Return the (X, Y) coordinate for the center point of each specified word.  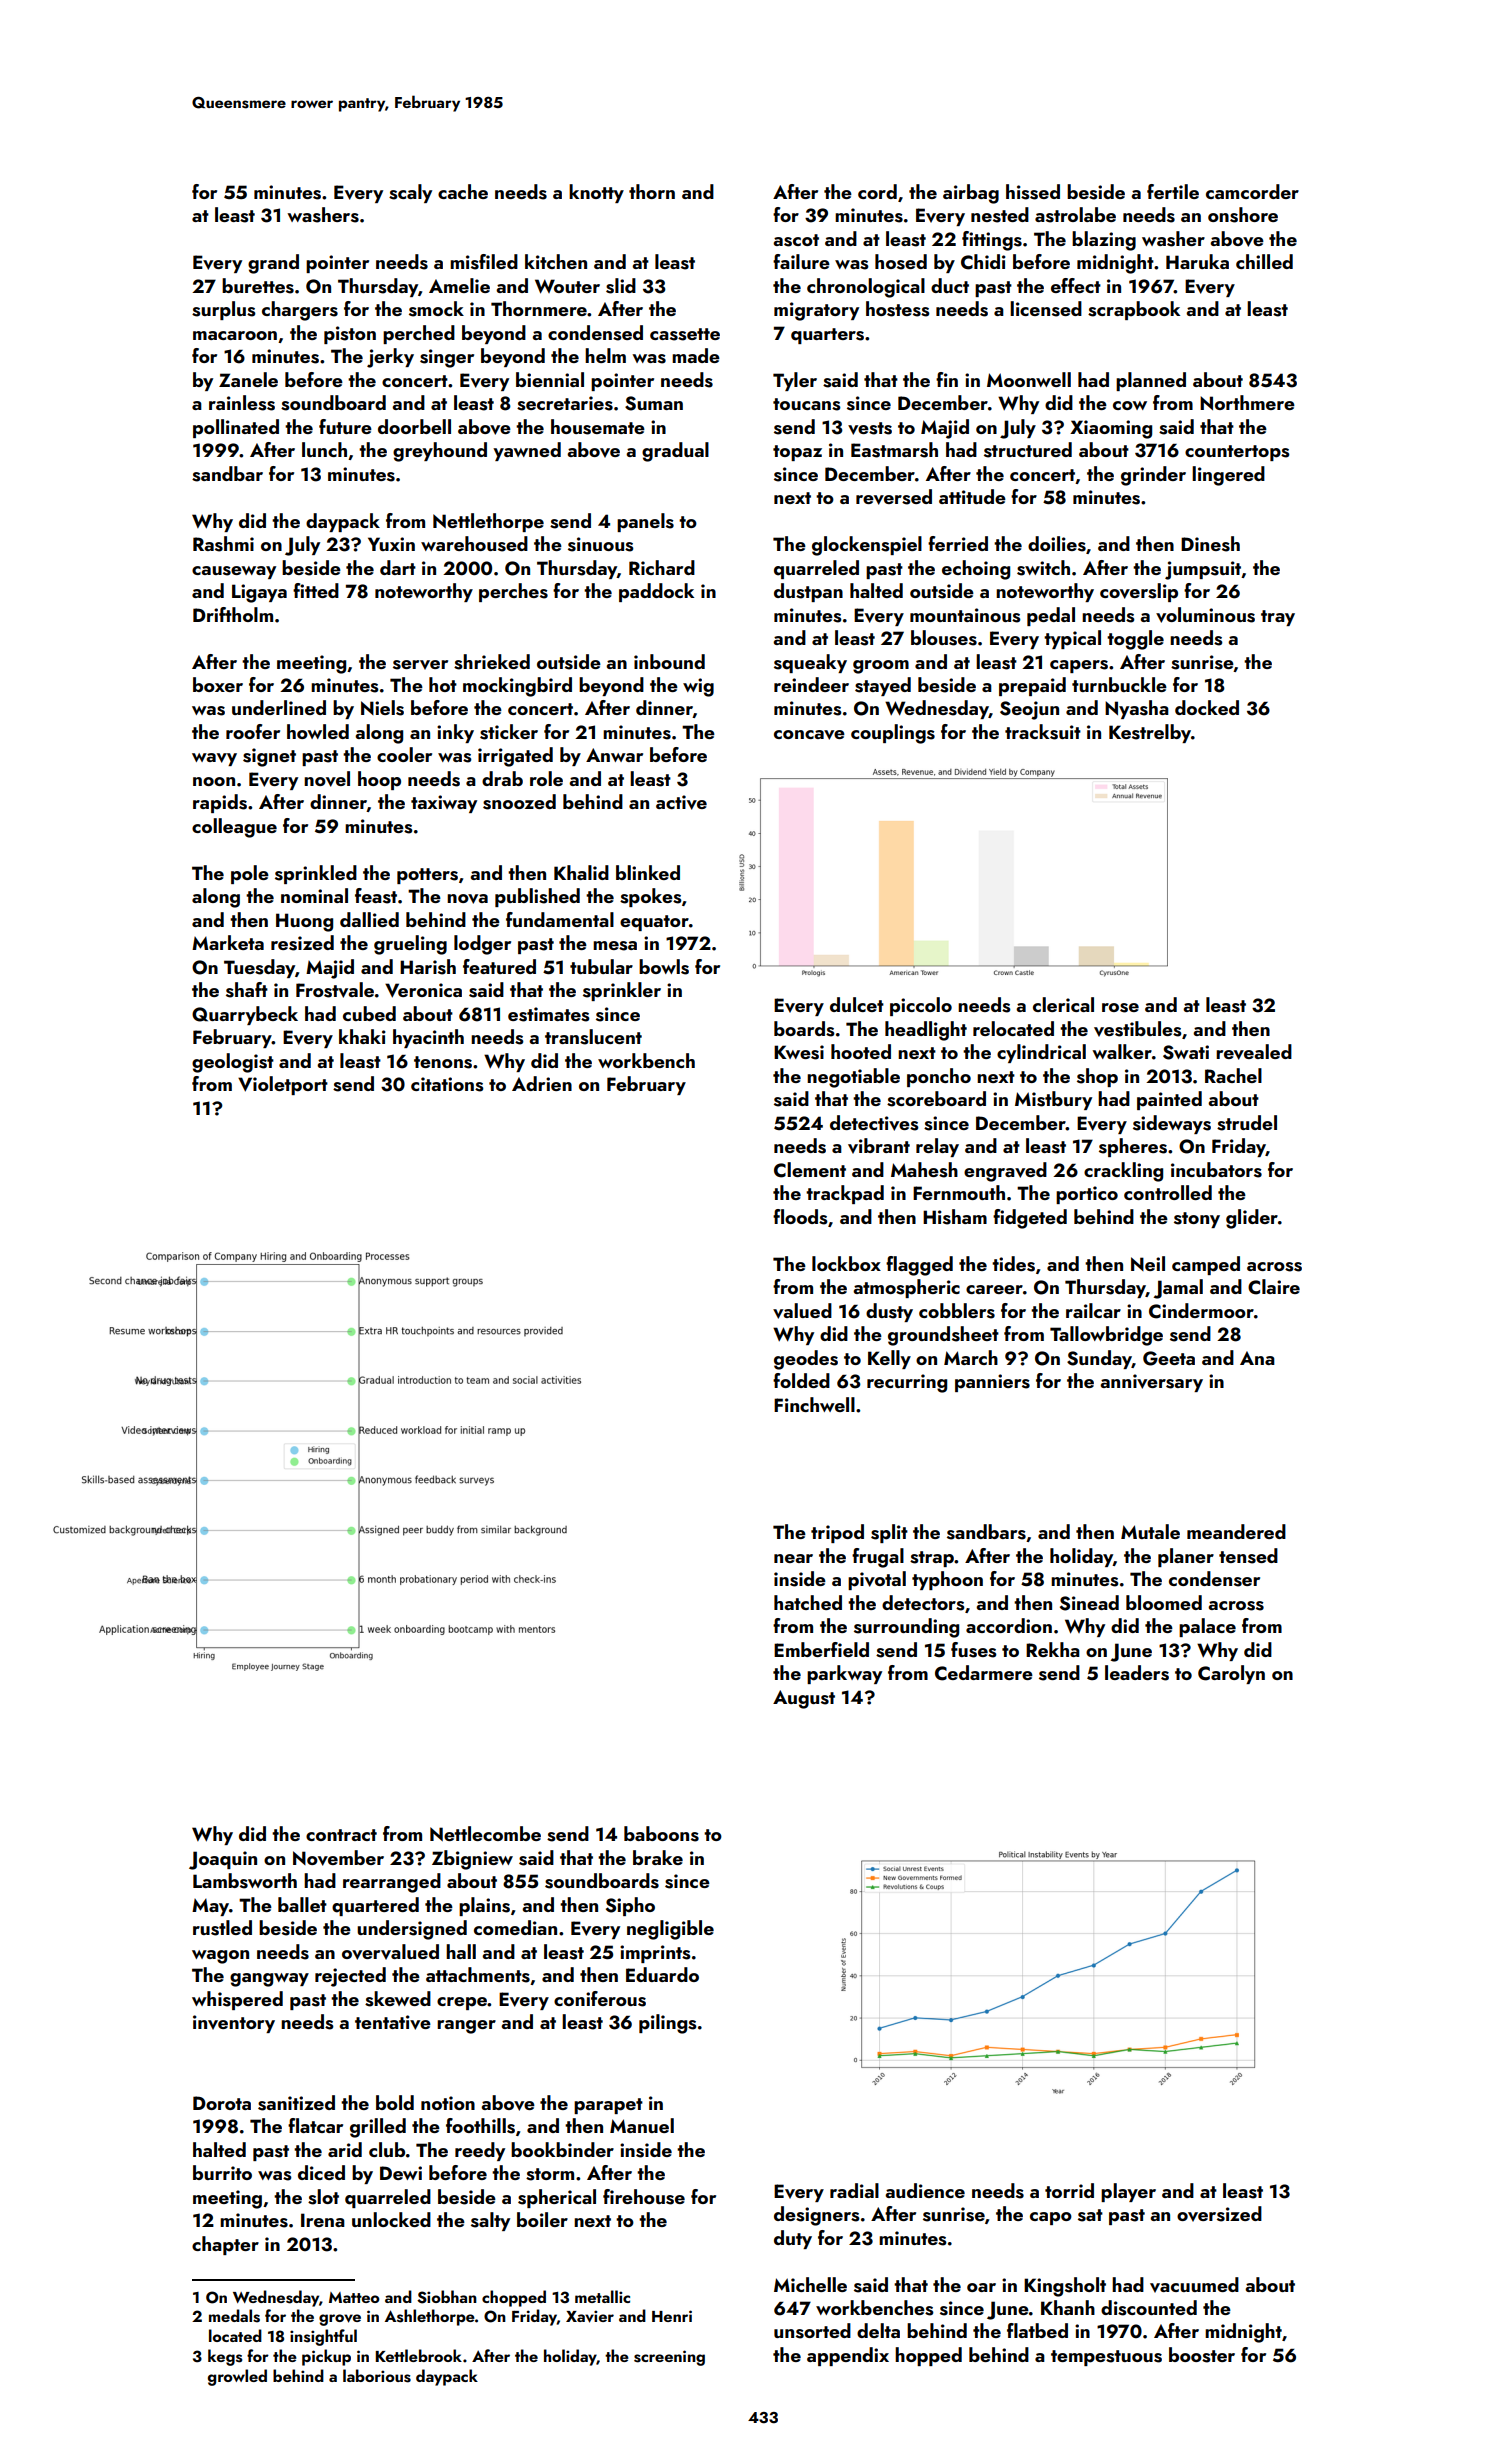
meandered (1236, 1531)
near (793, 1558)
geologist (233, 1063)
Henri (672, 2316)
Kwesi (799, 1052)
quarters (827, 336)
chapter (225, 2245)
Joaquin (223, 1860)
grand (273, 264)
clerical (1063, 1004)
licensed (1046, 309)
